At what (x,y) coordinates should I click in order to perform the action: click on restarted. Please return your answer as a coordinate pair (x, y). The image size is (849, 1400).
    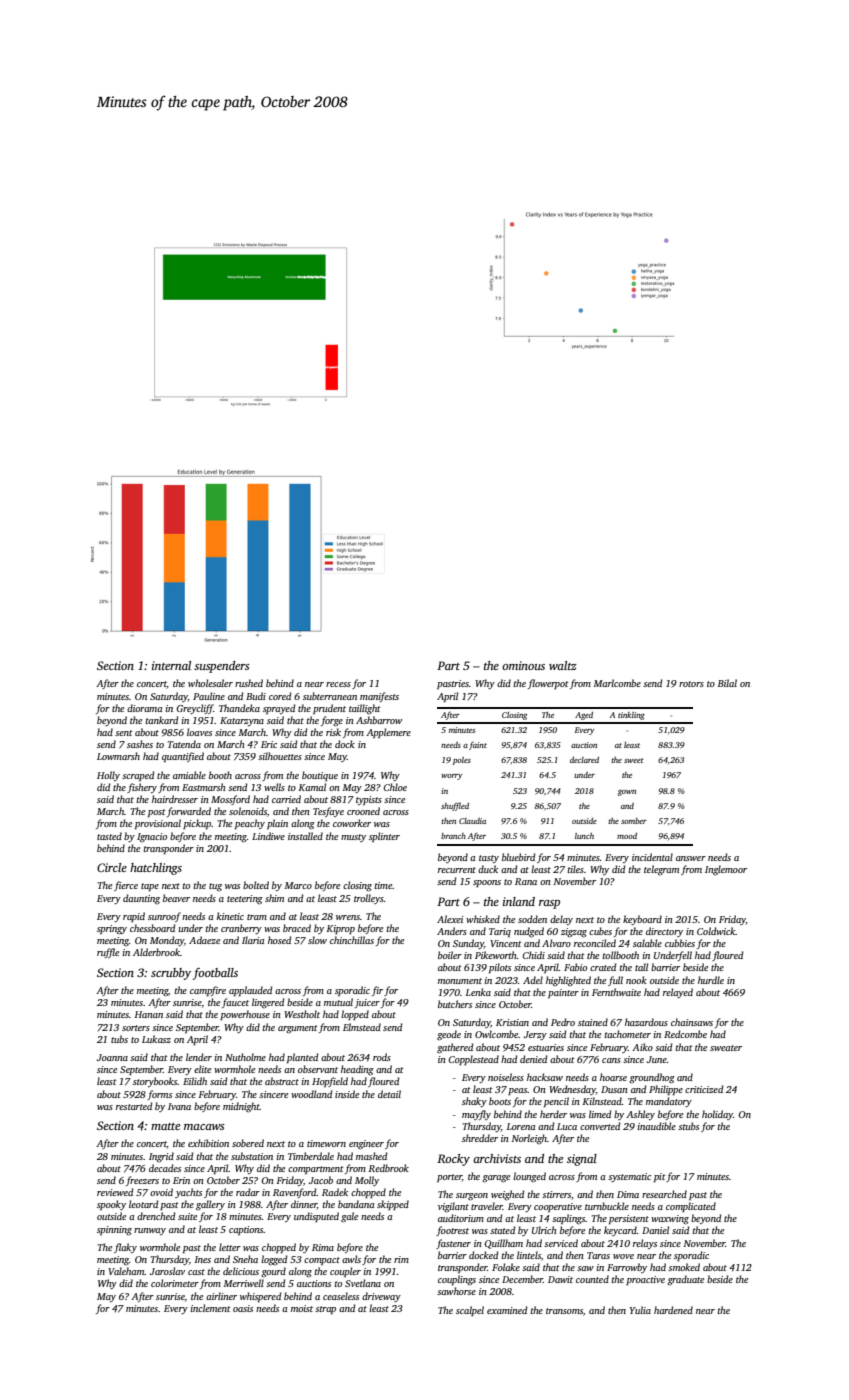
    Looking at the image, I should click on (134, 1106).
